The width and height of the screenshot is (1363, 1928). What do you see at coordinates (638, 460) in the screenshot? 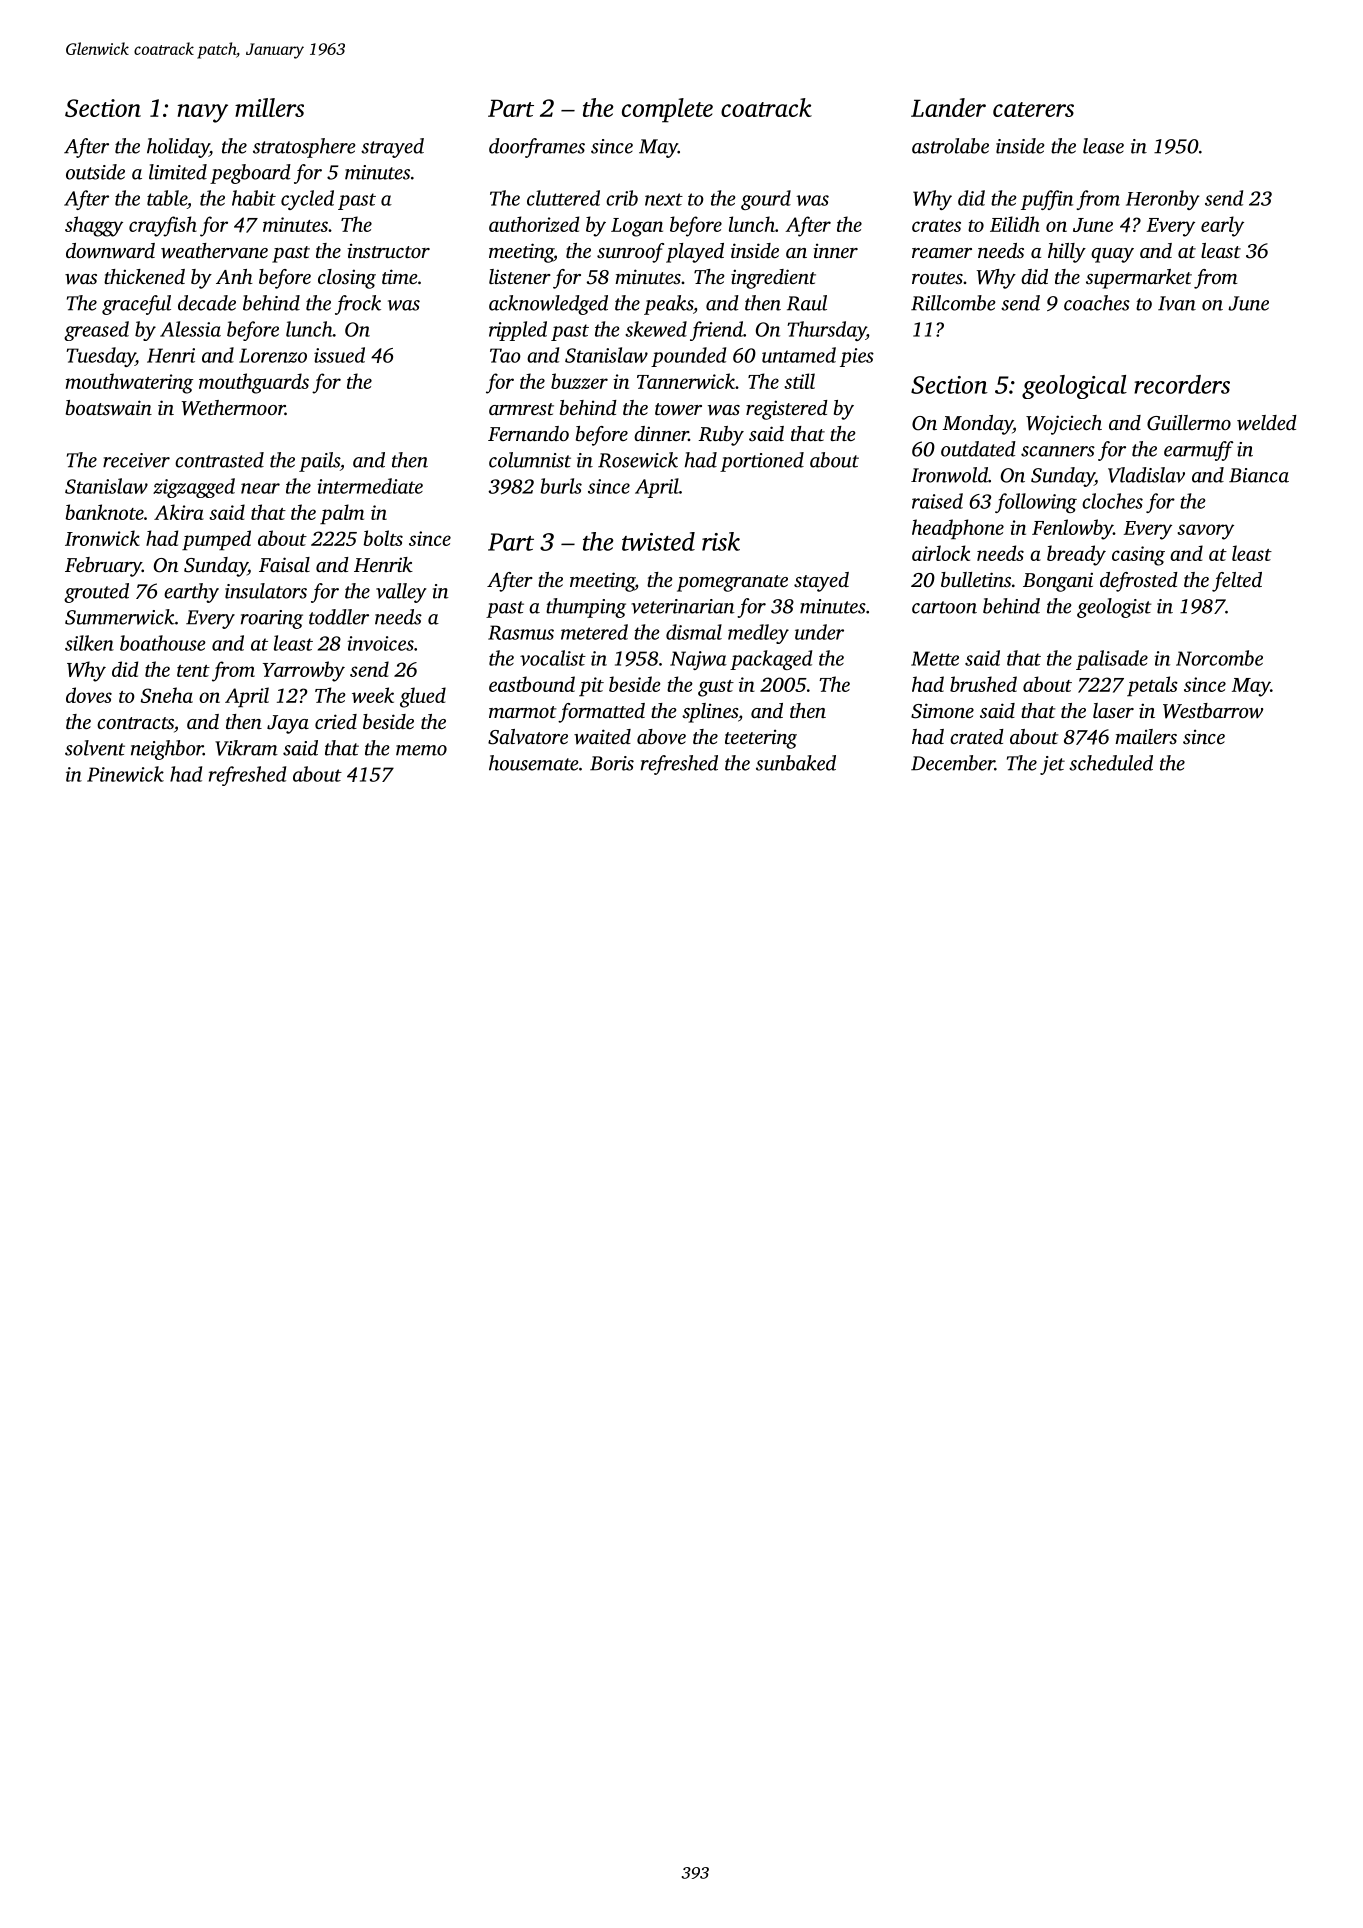
I see `Rosewick` at bounding box center [638, 460].
